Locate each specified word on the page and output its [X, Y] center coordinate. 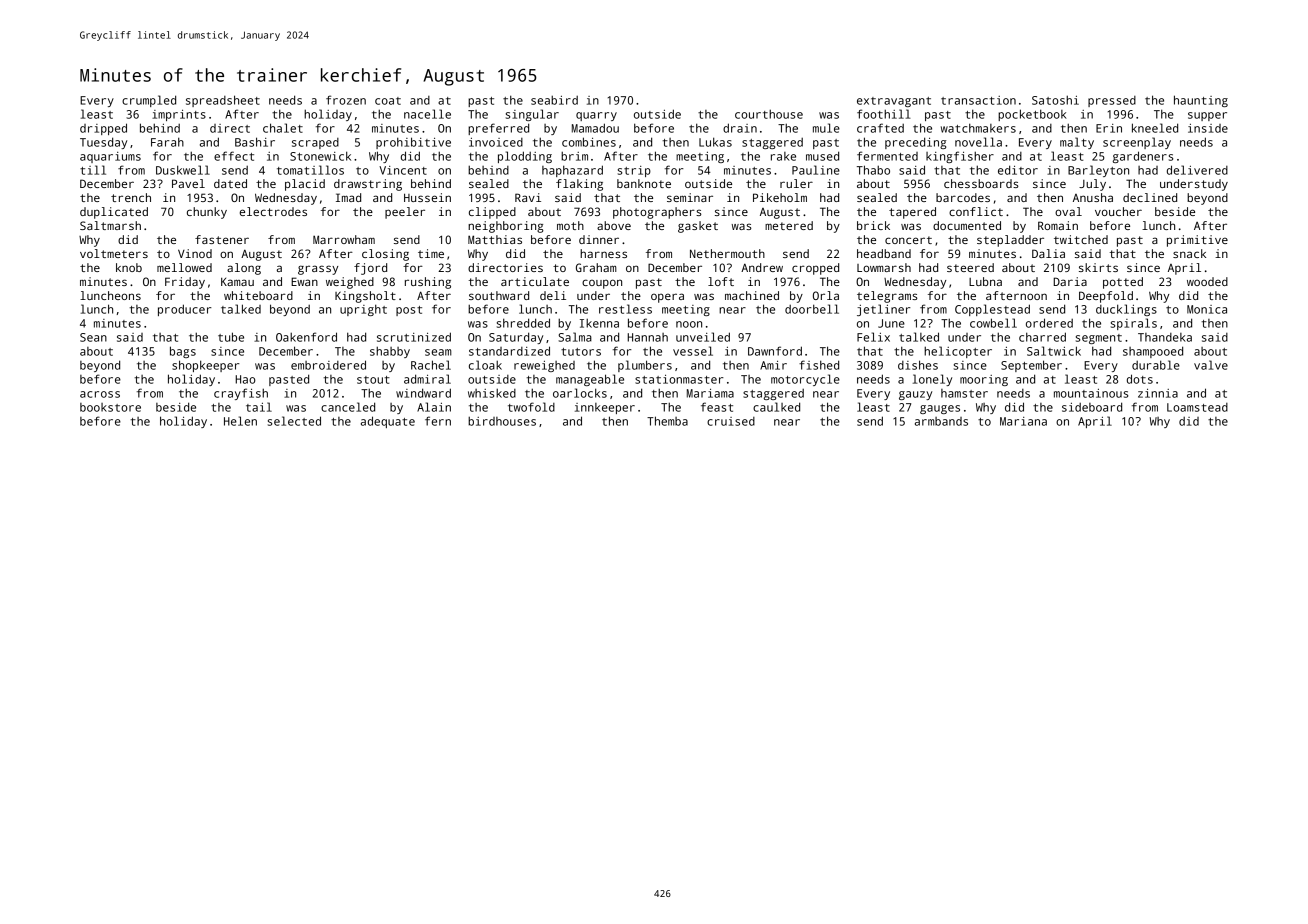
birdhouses [502, 421]
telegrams [887, 297]
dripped [103, 129]
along [244, 269]
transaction [978, 100]
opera [667, 298]
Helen [240, 421]
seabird [554, 100]
